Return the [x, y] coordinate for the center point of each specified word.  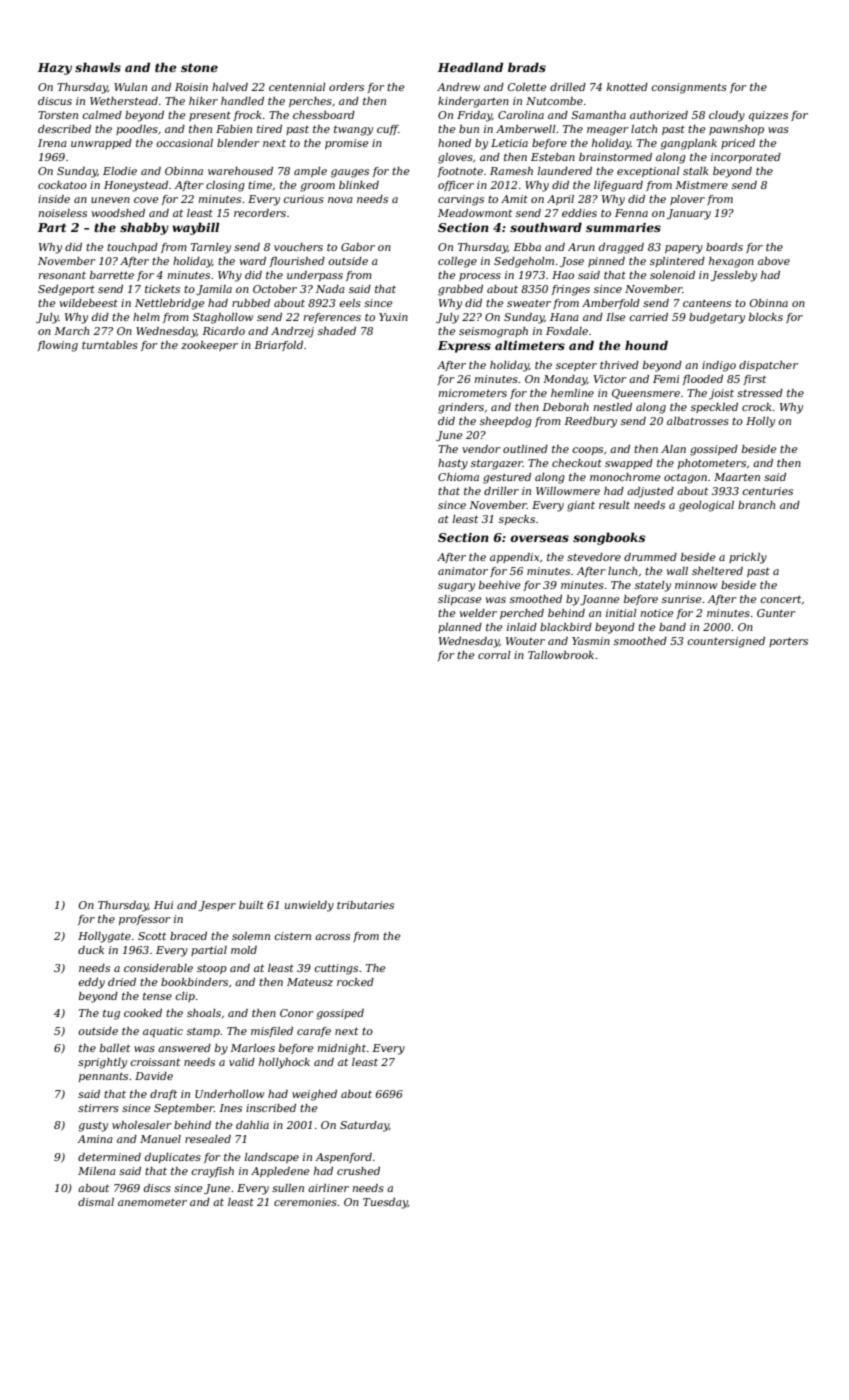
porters [788, 642]
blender [238, 143]
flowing [57, 346]
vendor [481, 449]
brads [527, 67]
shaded [337, 331]
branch [756, 505]
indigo [719, 366]
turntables [110, 345]
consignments [689, 88]
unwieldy [309, 906]
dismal [96, 1202]
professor [144, 920]
